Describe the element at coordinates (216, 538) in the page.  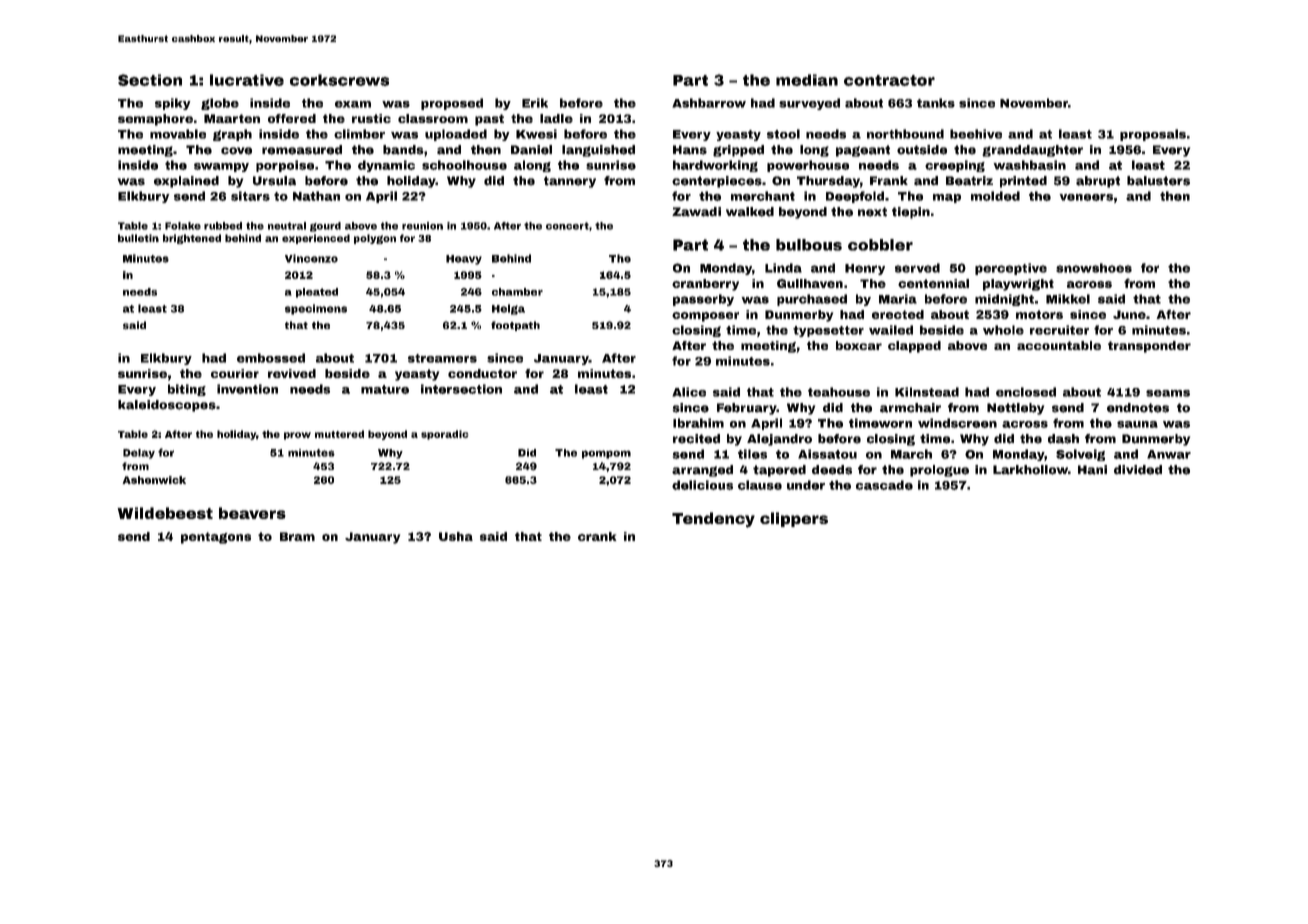
I see `pentagons` at that location.
